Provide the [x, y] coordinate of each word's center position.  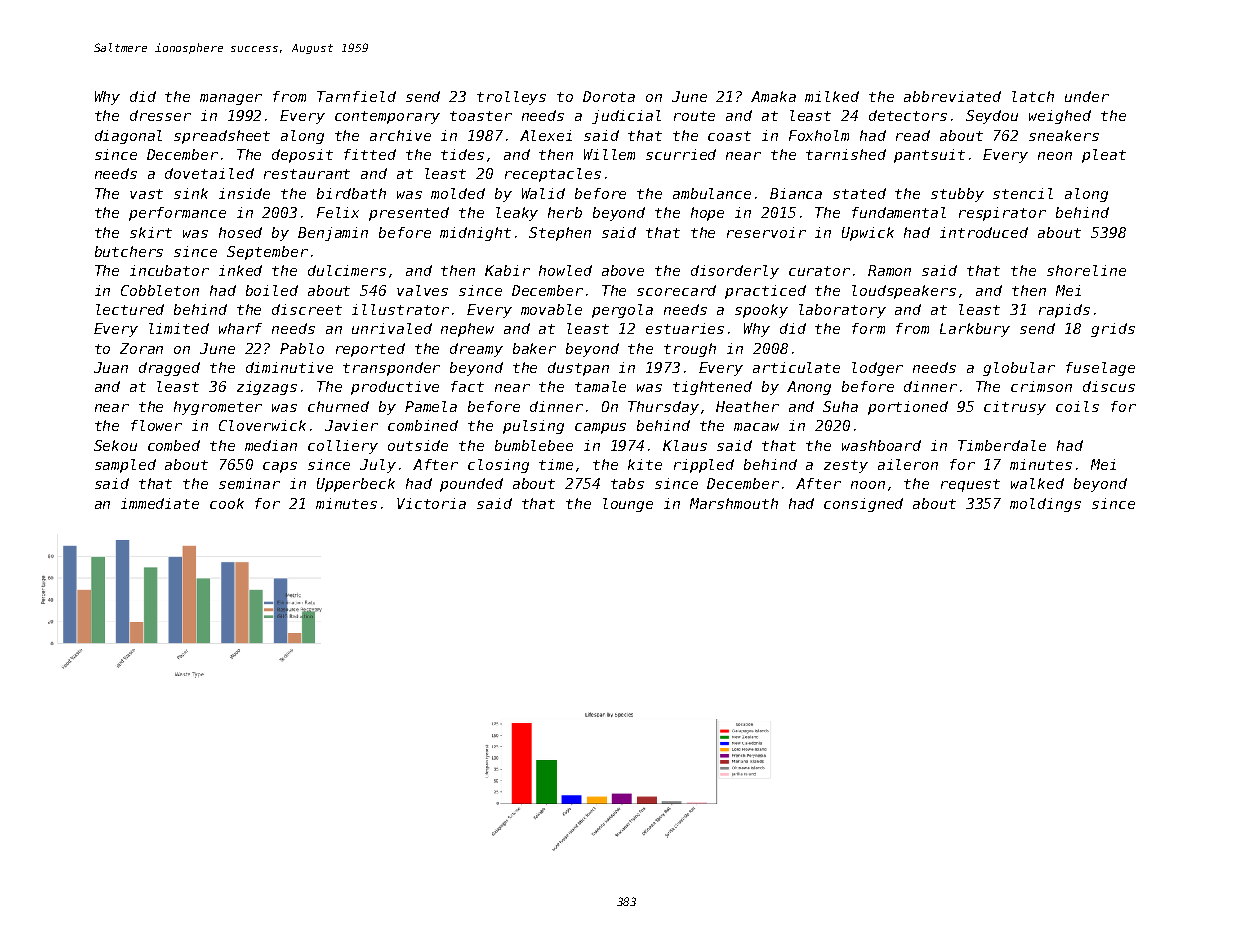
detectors [908, 115]
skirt [151, 232]
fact [467, 386]
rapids [1064, 311]
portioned [908, 408]
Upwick [868, 234]
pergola [622, 311]
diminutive [289, 367]
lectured [130, 309]
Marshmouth [734, 503]
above [623, 270]
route [694, 116]
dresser [160, 115]
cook [227, 503]
